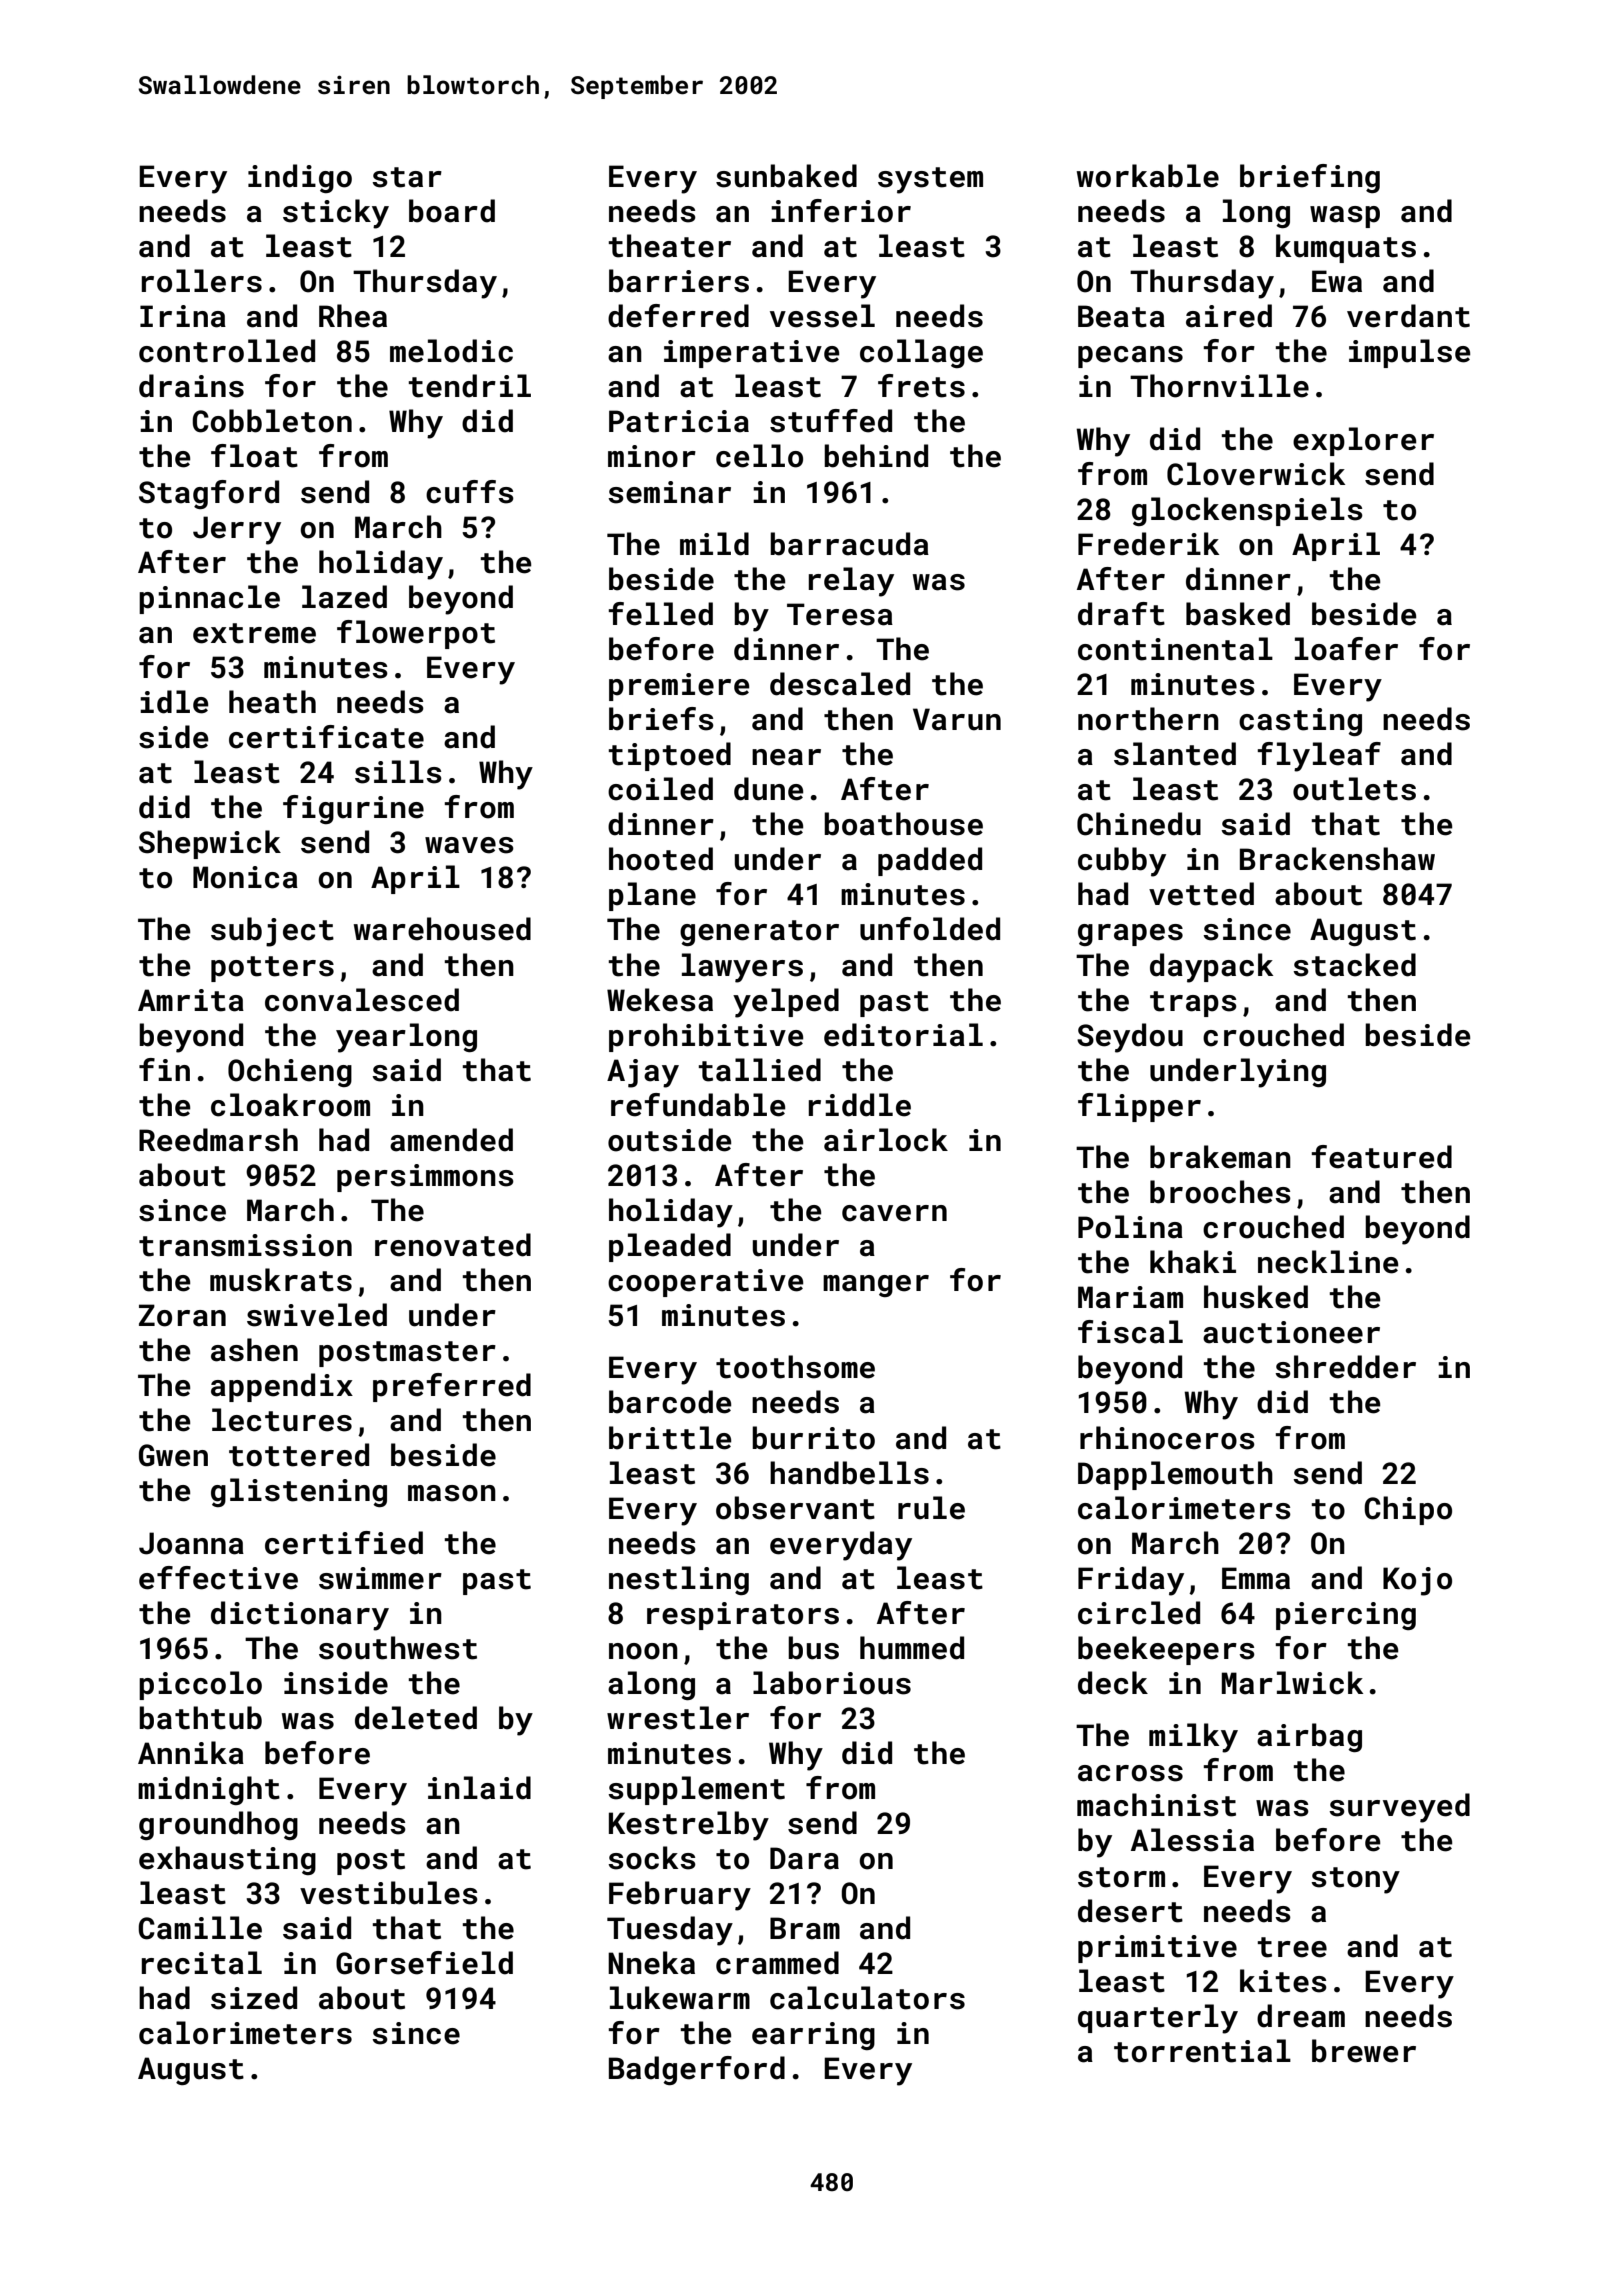 The width and height of the screenshot is (1620, 2292). What do you see at coordinates (860, 1105) in the screenshot?
I see `riddle` at bounding box center [860, 1105].
